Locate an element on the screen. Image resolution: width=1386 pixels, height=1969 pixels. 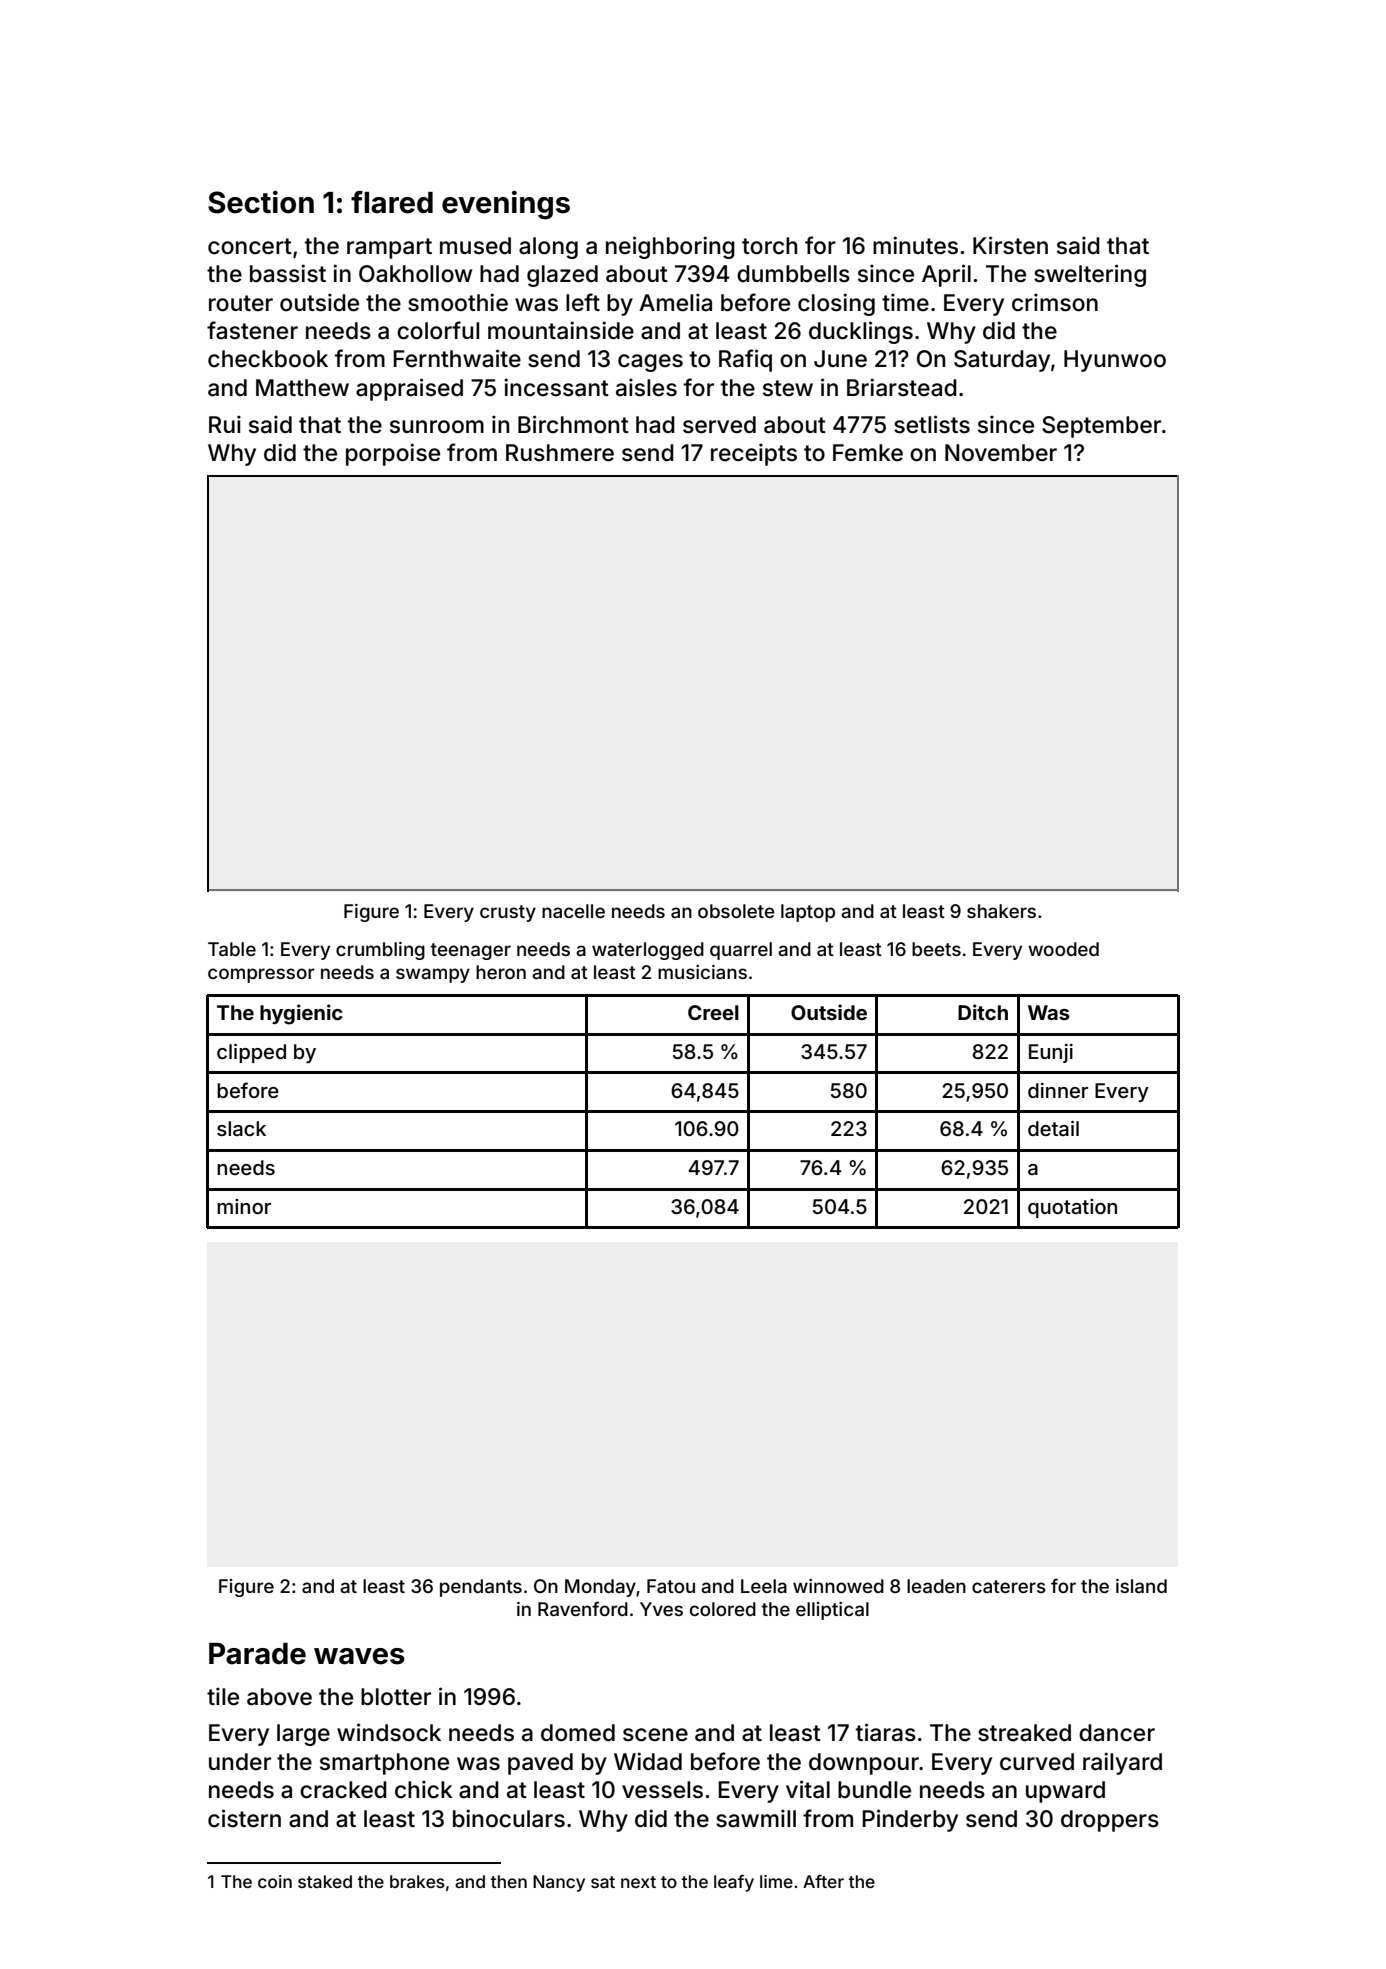
receipts is located at coordinates (754, 454).
